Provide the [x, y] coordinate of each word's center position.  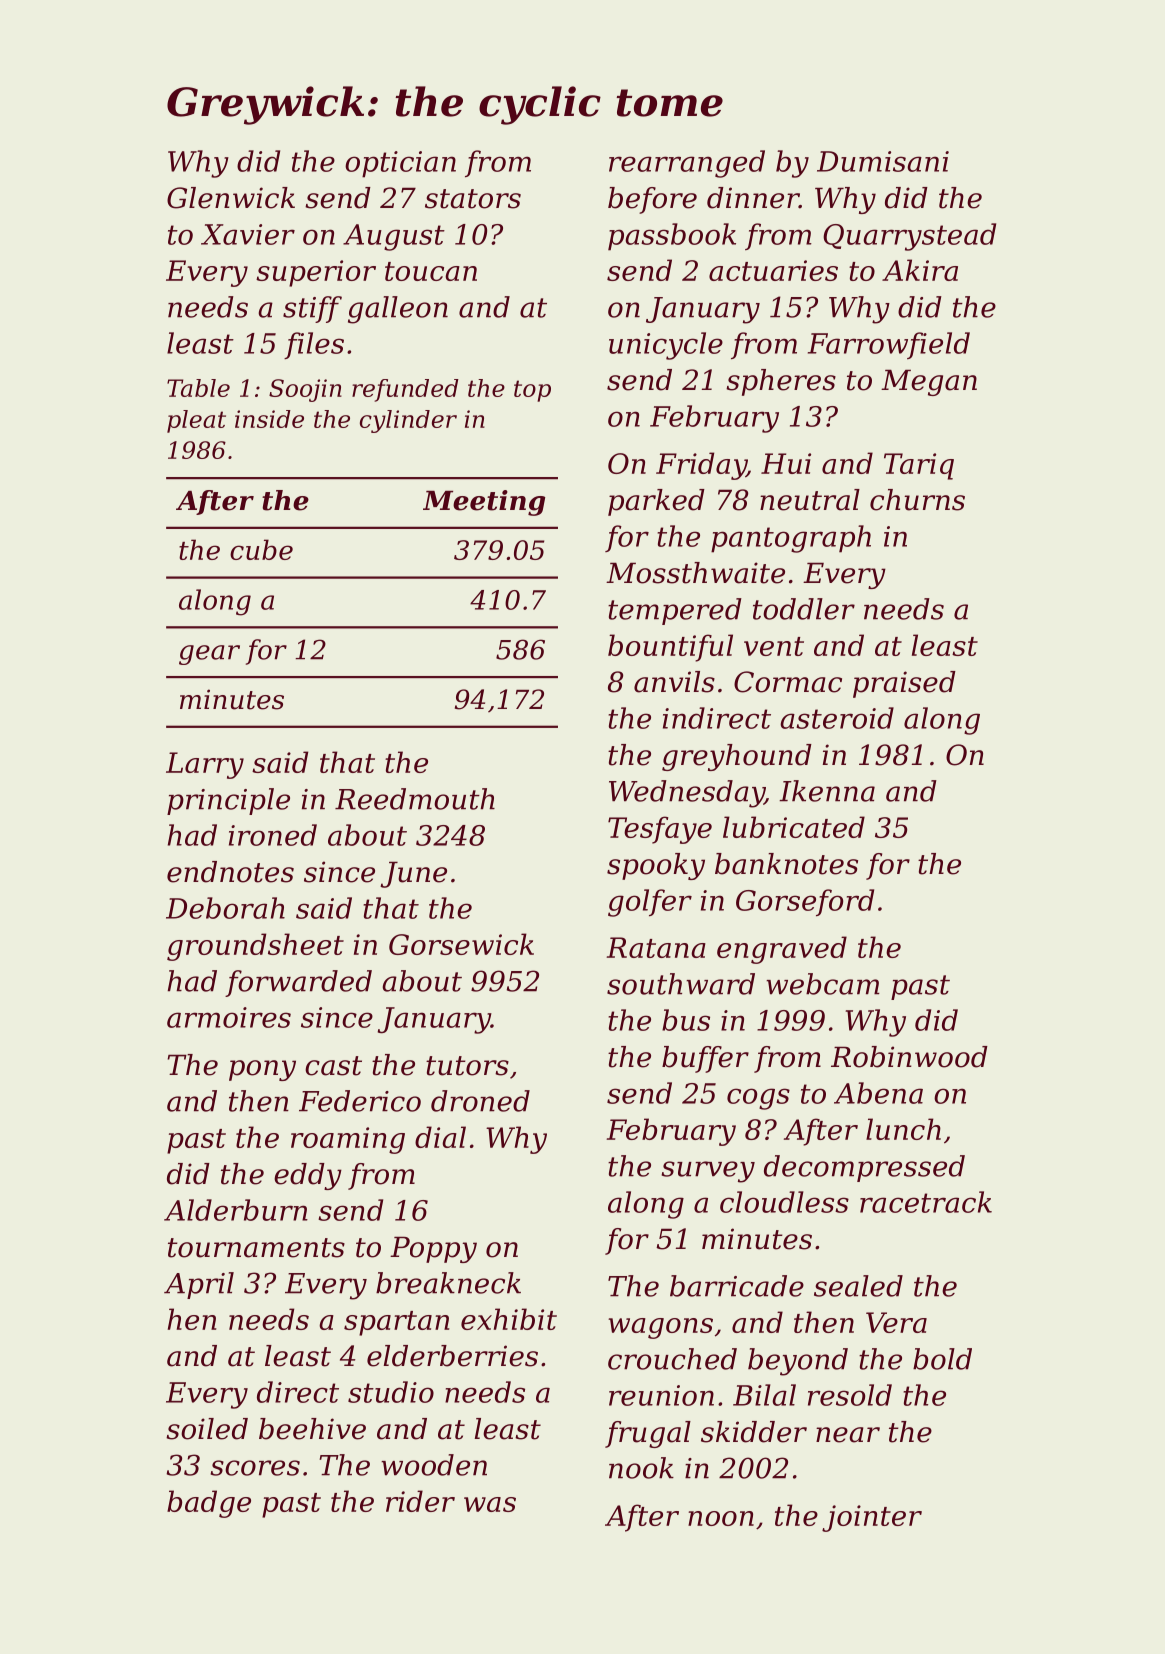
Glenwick [231, 198]
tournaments [256, 1248]
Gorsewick [461, 944]
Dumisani [883, 161]
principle [228, 801]
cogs [758, 1099]
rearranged [687, 164]
